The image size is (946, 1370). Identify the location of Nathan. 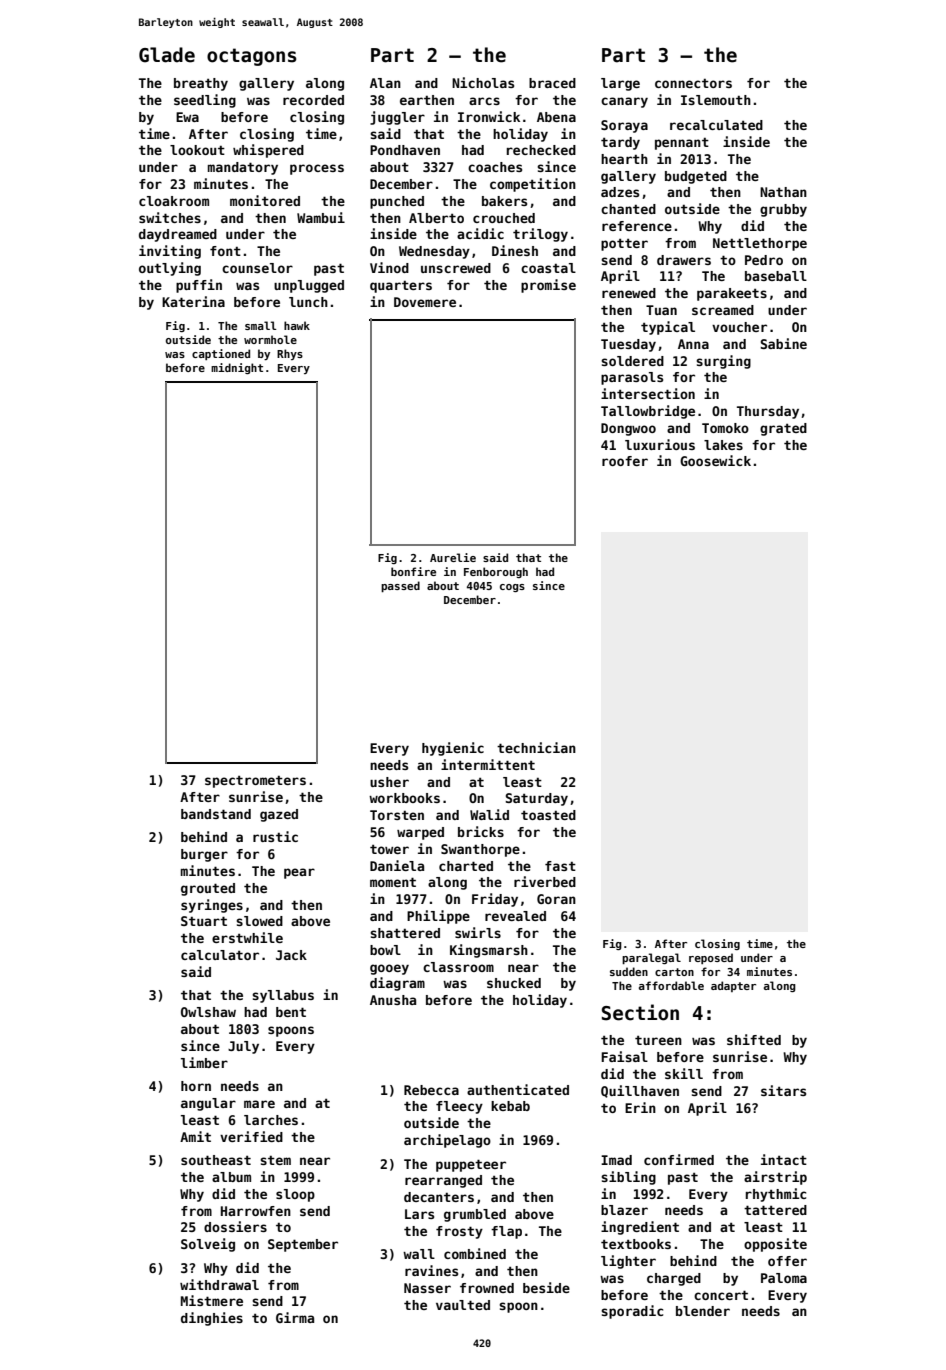
(783, 192).
